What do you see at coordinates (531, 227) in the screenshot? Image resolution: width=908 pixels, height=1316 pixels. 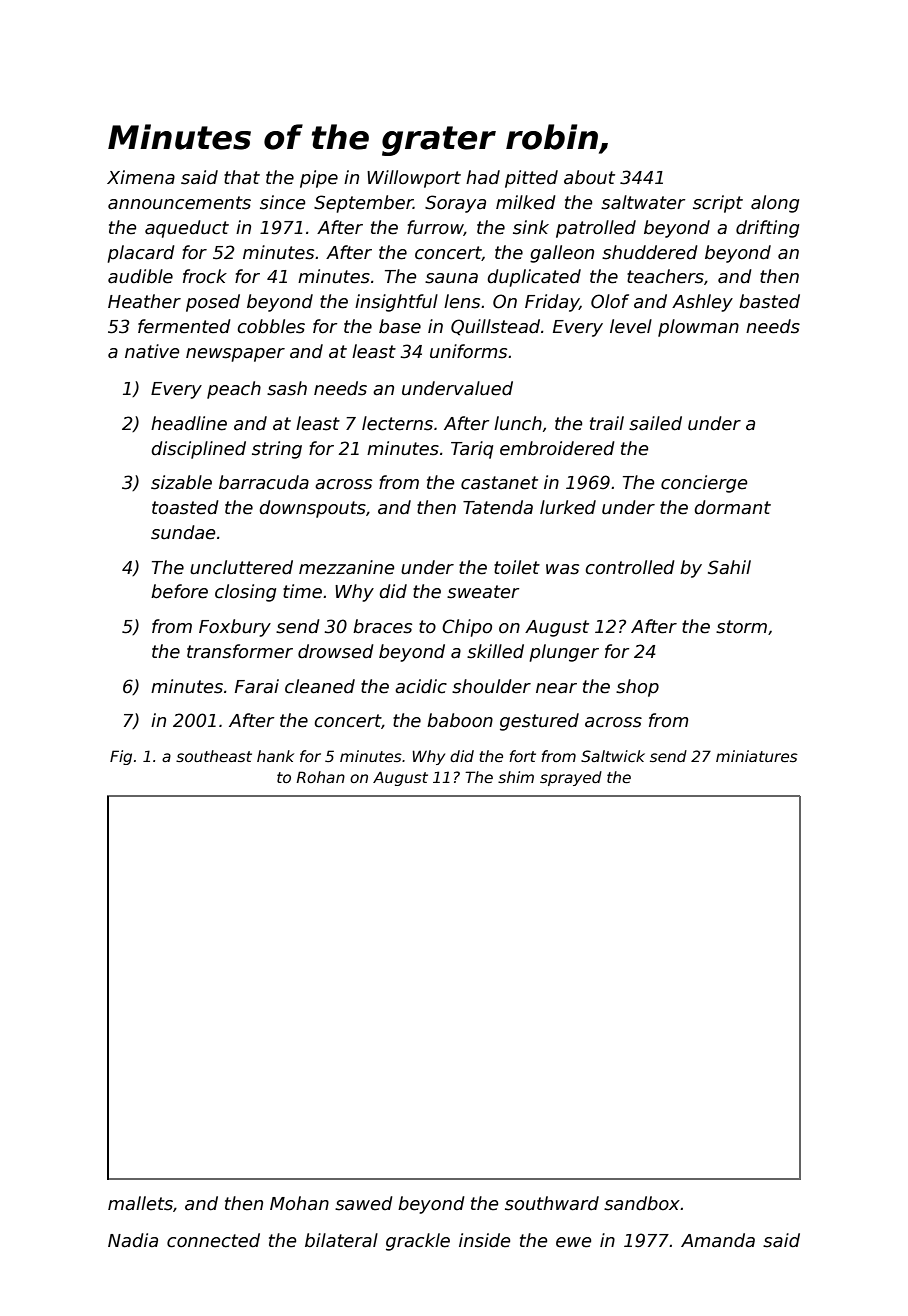 I see `sink` at bounding box center [531, 227].
